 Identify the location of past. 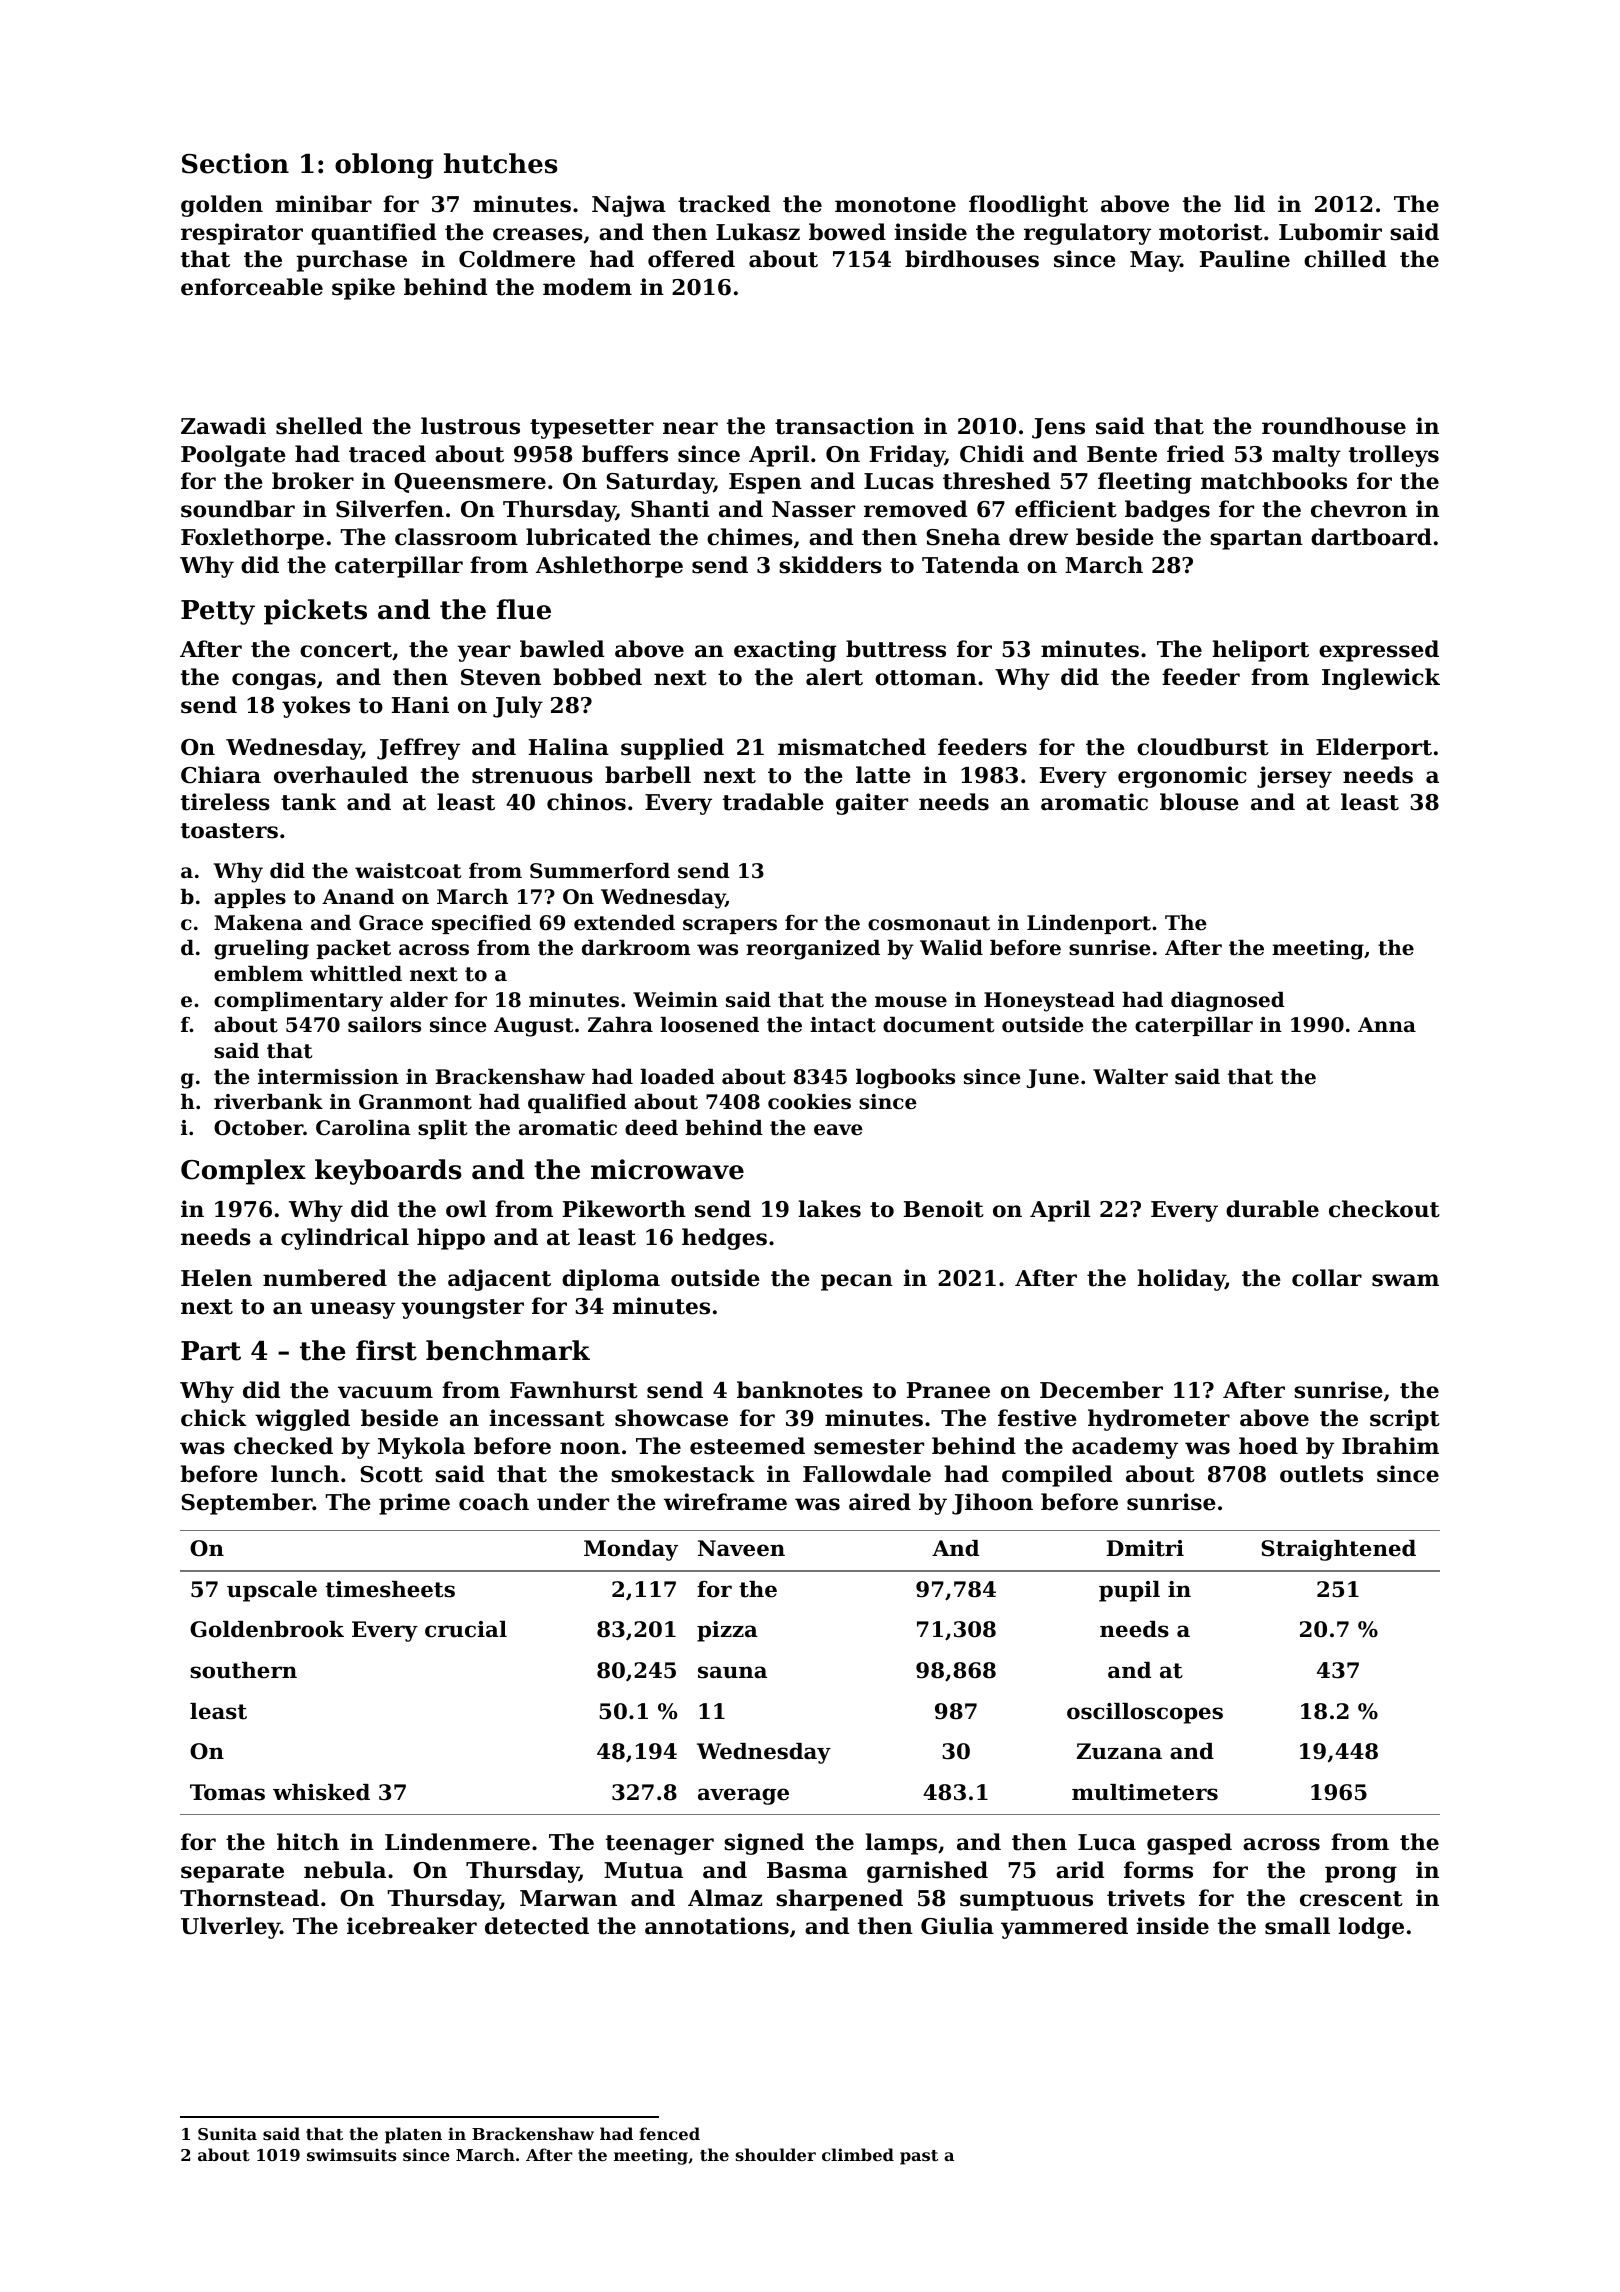
(919, 2157).
